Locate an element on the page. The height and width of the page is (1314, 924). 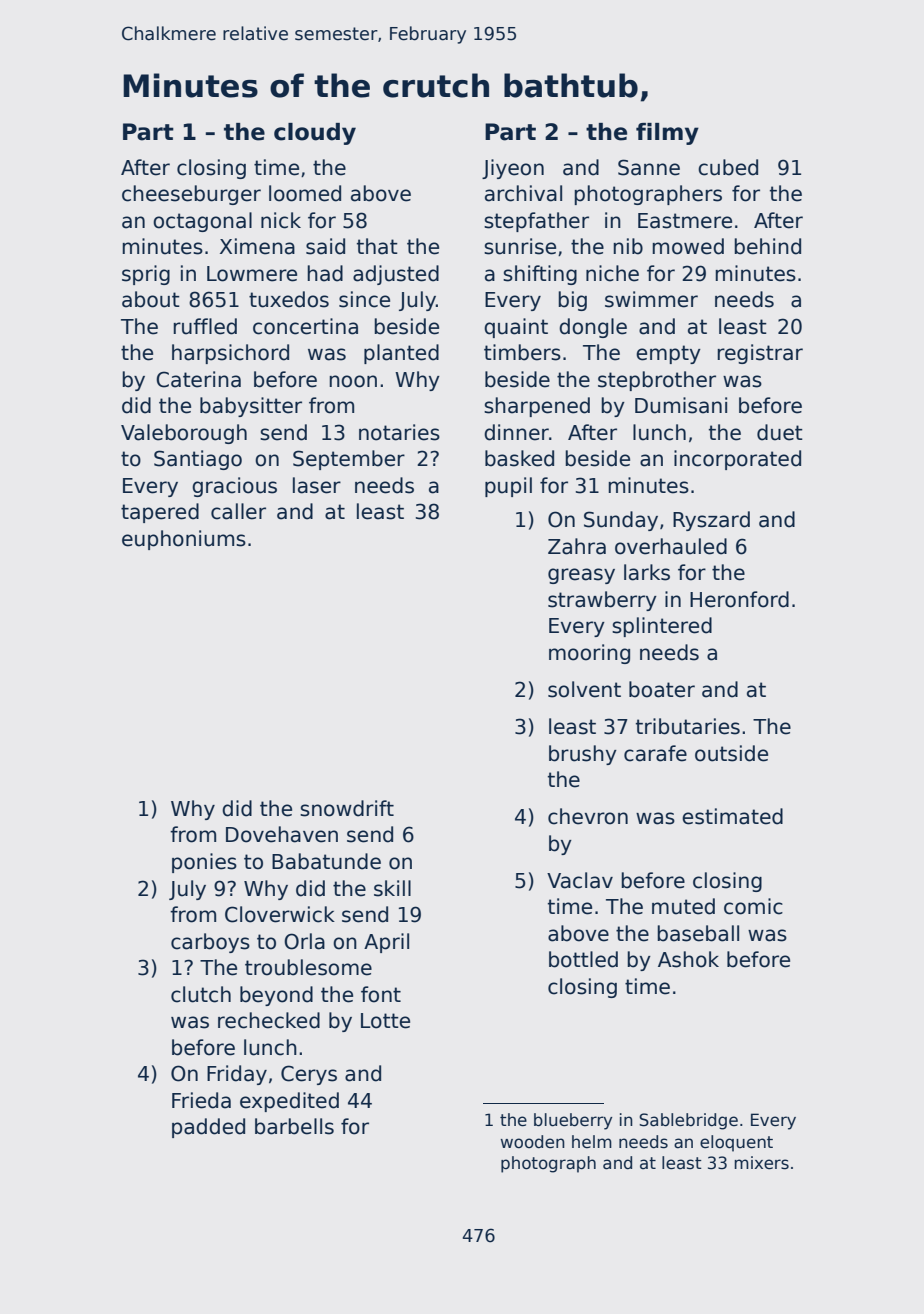
euphoniums is located at coordinates (184, 540).
